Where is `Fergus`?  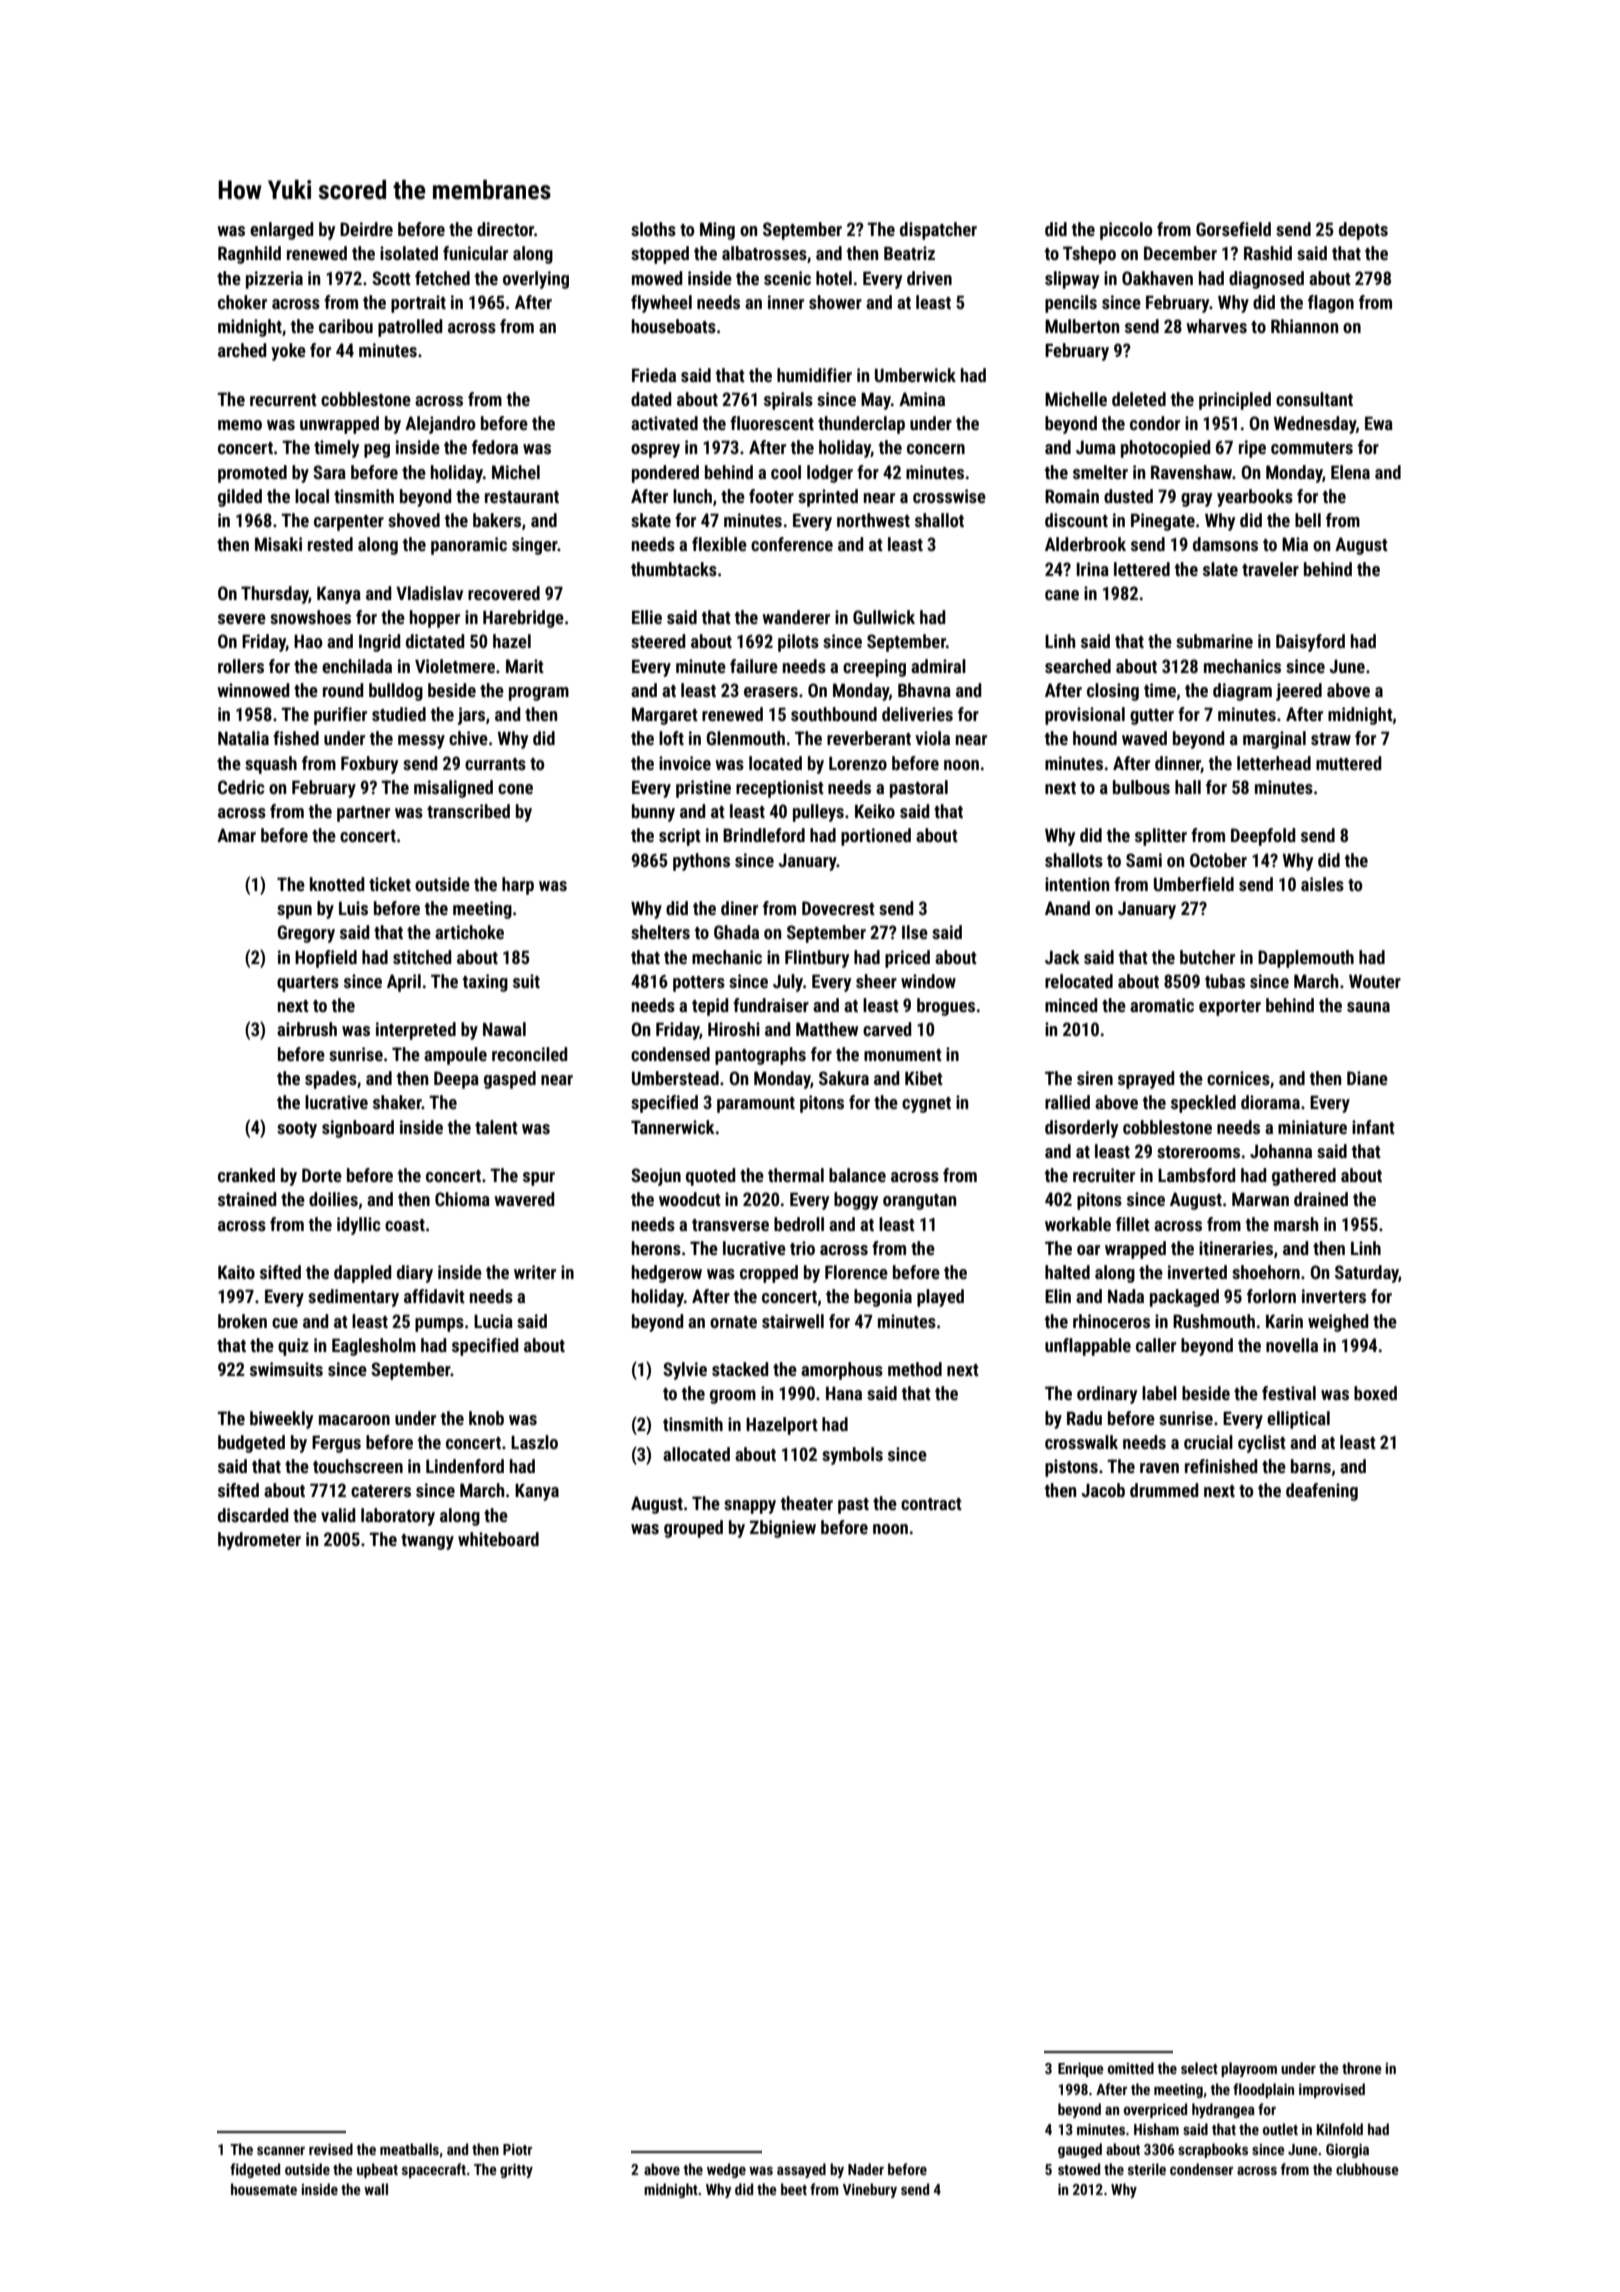
Fergus is located at coordinates (336, 1444).
